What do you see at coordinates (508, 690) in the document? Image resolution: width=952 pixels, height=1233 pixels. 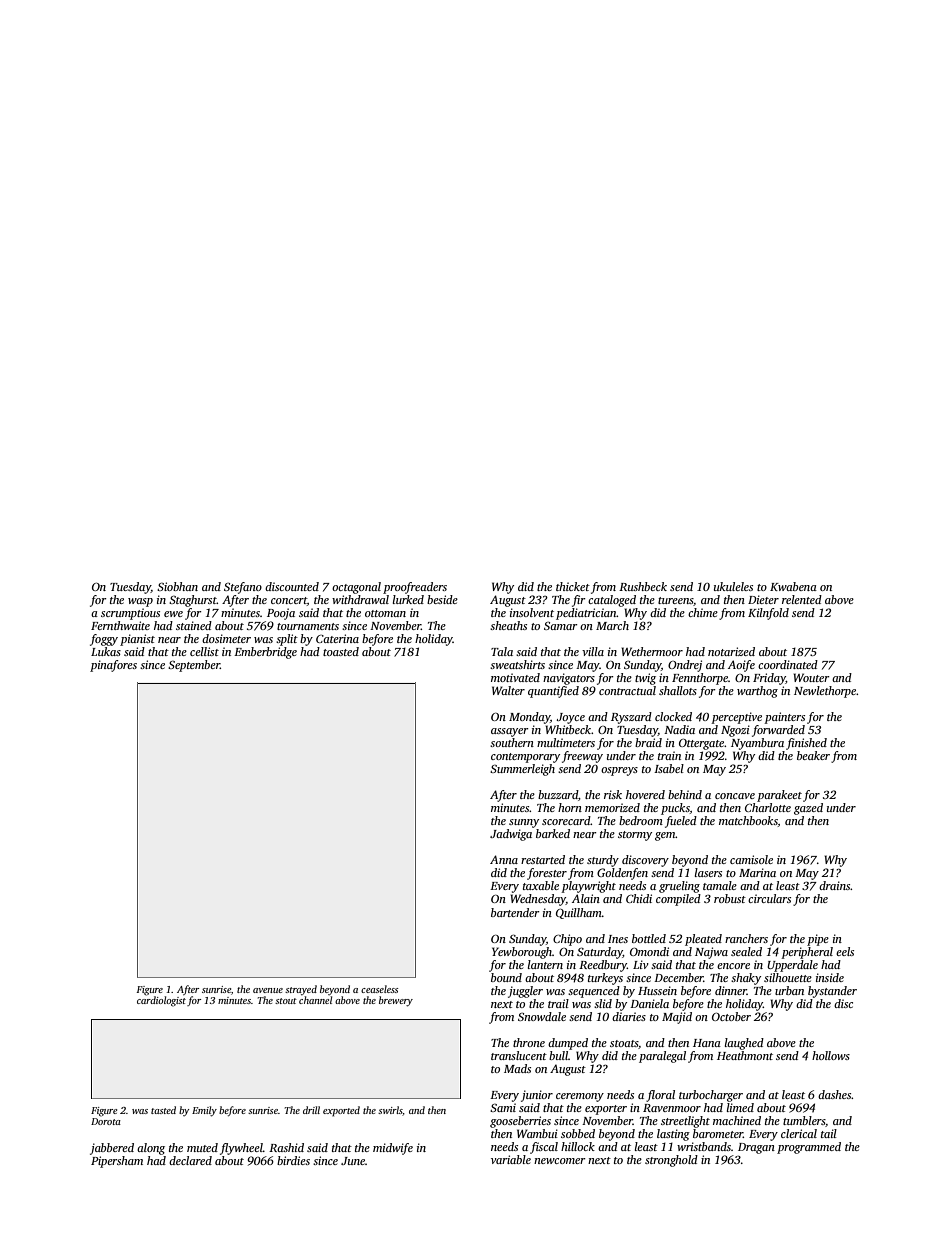 I see `Walter` at bounding box center [508, 690].
